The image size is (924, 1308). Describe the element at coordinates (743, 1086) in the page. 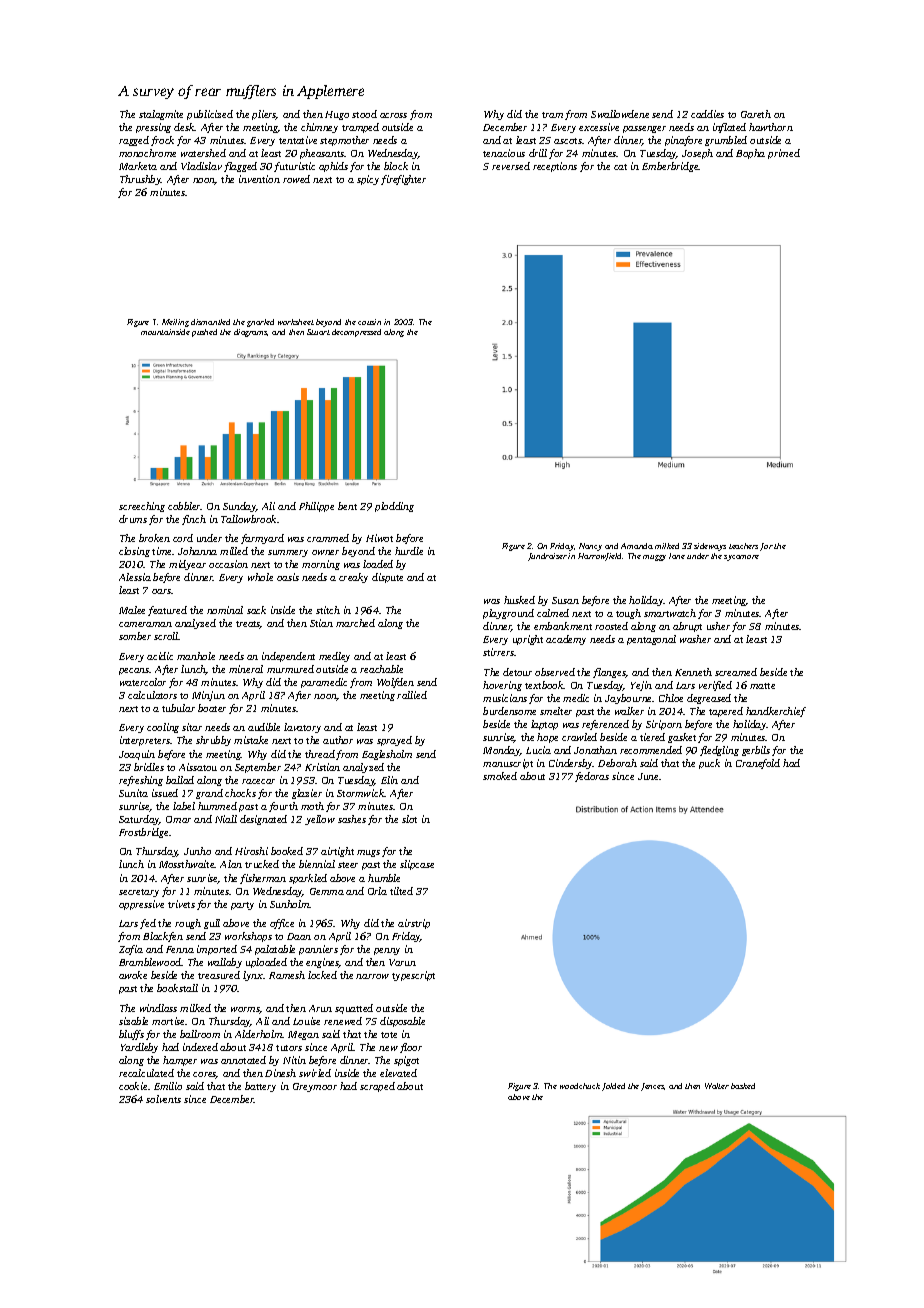

I see `basked` at that location.
